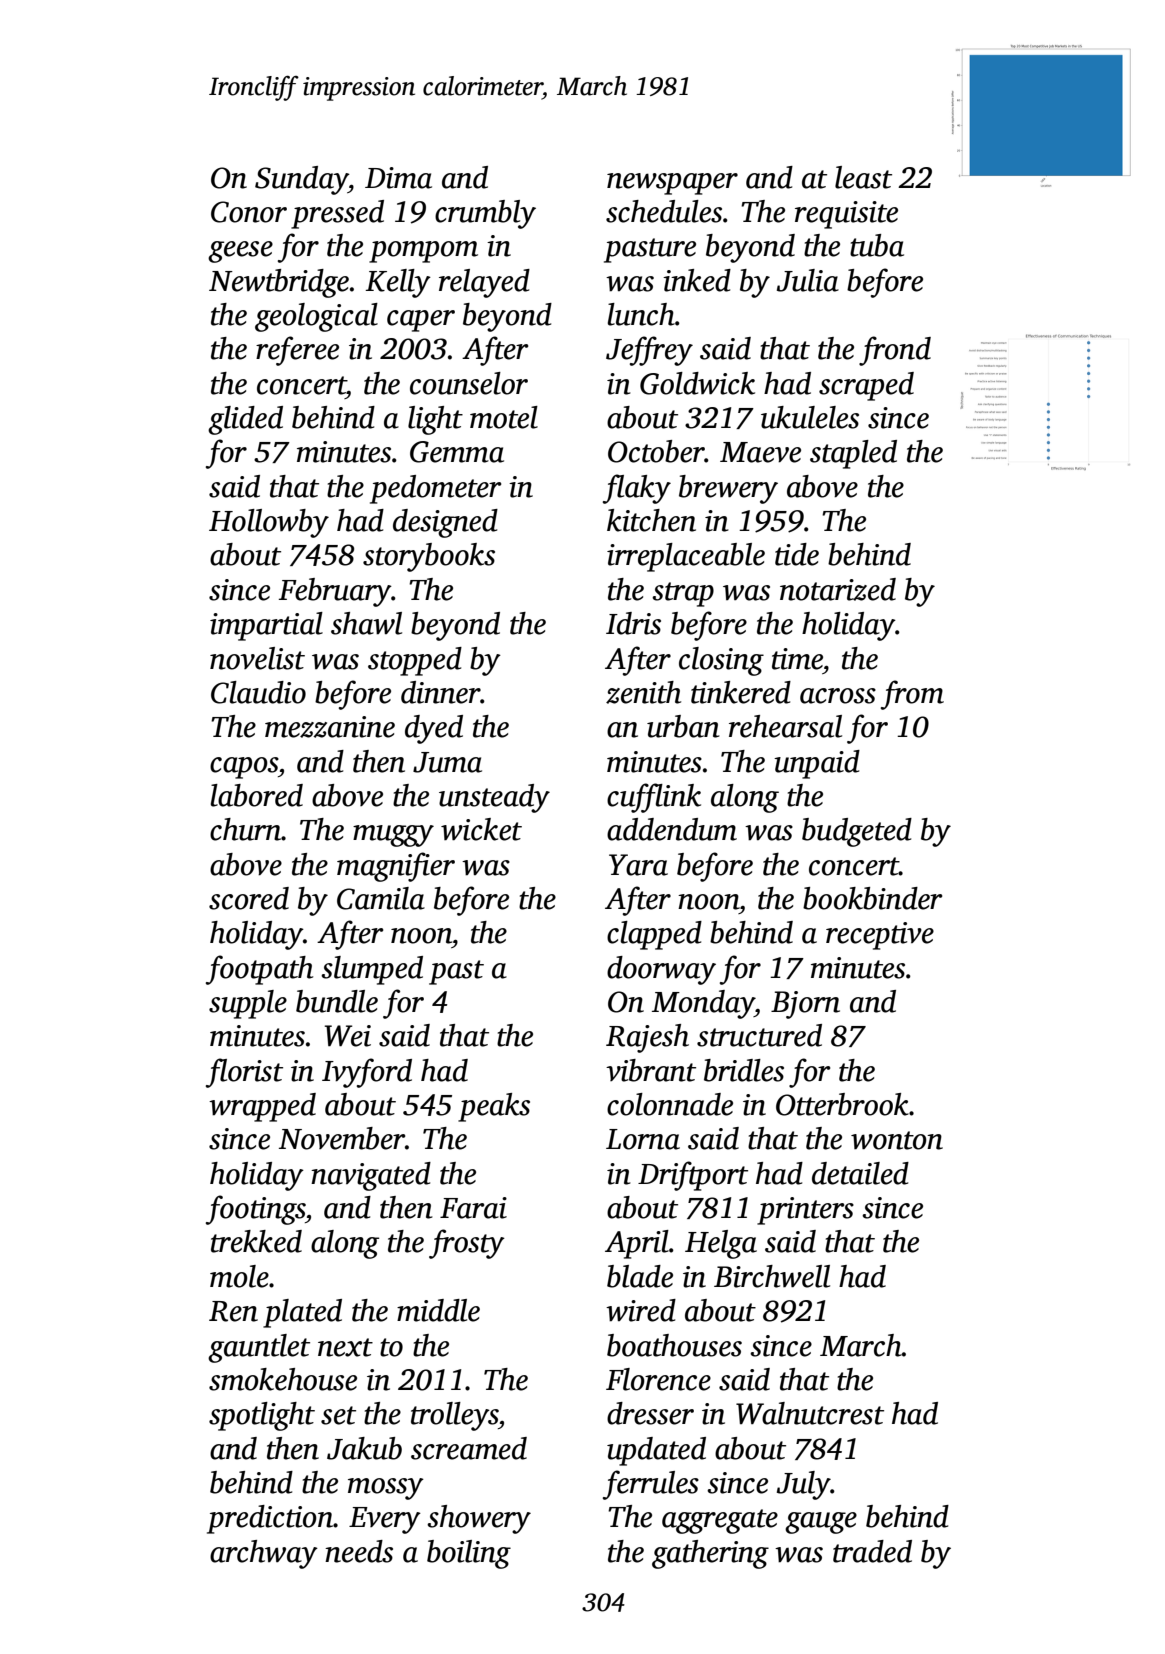  Describe the element at coordinates (249, 212) in the document. I see `Conor` at that location.
